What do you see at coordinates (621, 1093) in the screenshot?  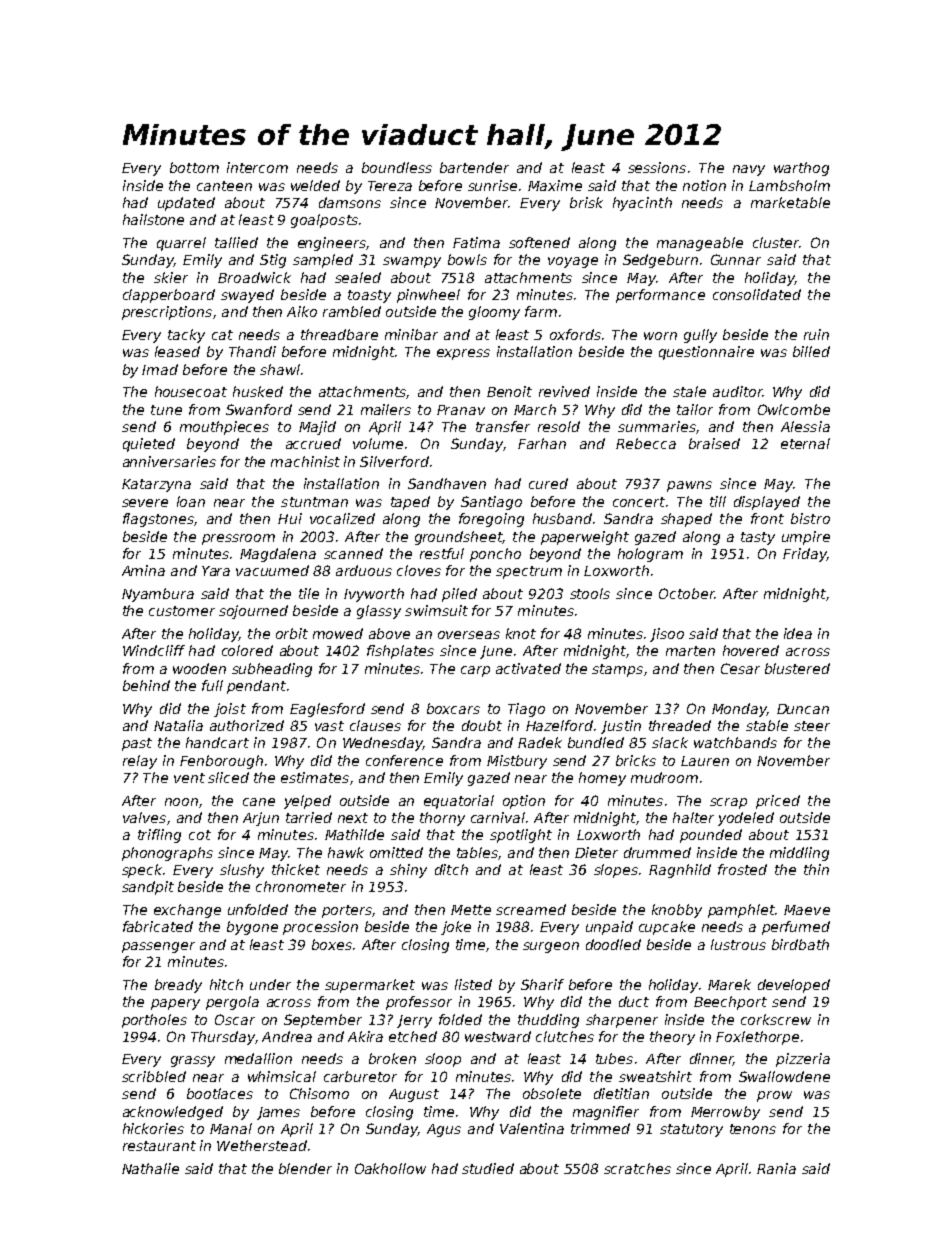 I see `dietitian` at bounding box center [621, 1093].
